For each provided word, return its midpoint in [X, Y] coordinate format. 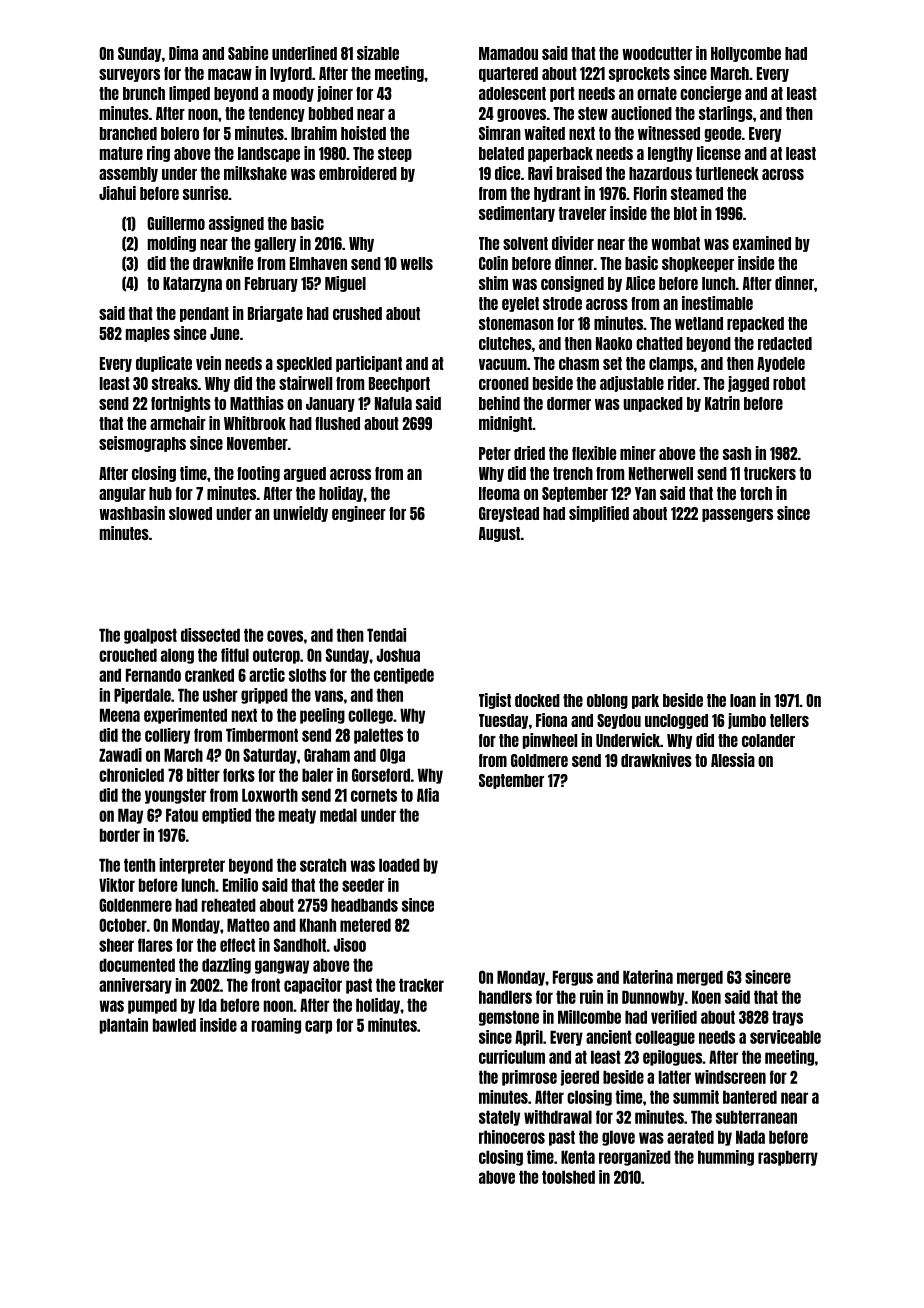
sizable [378, 53]
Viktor [117, 885]
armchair [178, 423]
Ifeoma [499, 493]
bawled [174, 1025]
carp [318, 1027]
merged [700, 978]
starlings [726, 114]
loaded [399, 865]
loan [743, 700]
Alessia [733, 760]
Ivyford [291, 74]
